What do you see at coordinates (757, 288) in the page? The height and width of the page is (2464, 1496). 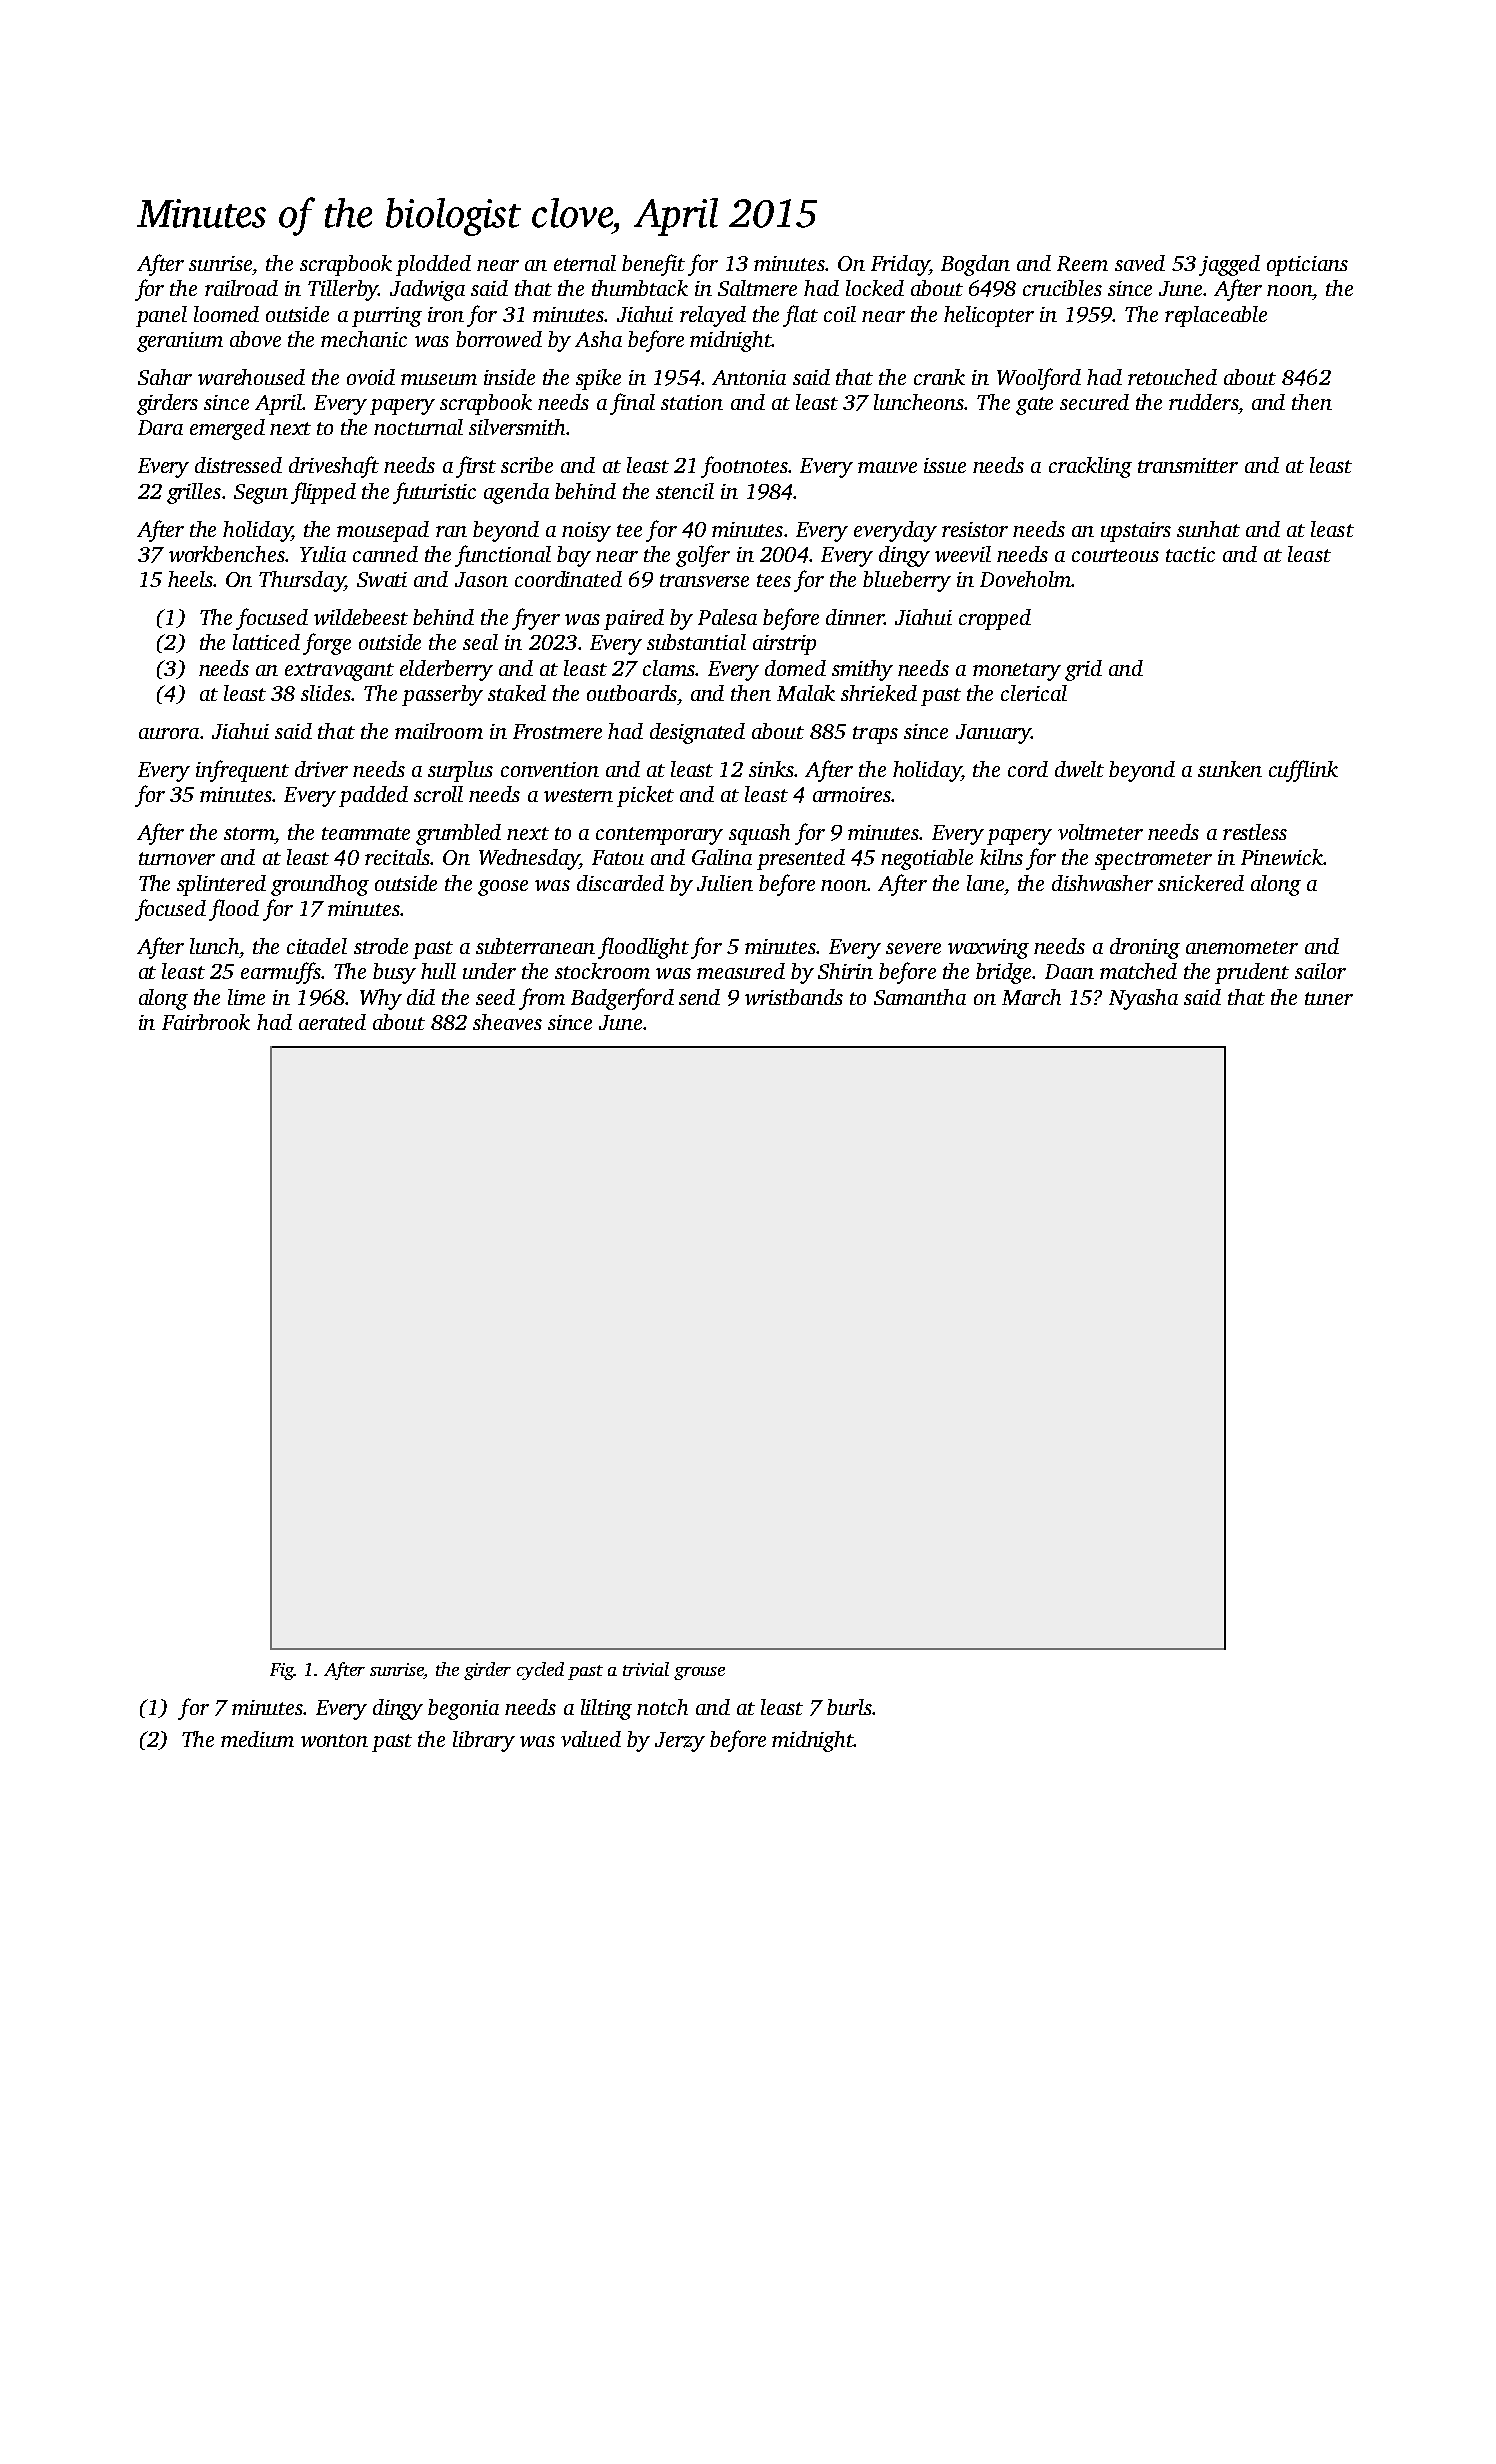 I see `Saltmere` at bounding box center [757, 288].
